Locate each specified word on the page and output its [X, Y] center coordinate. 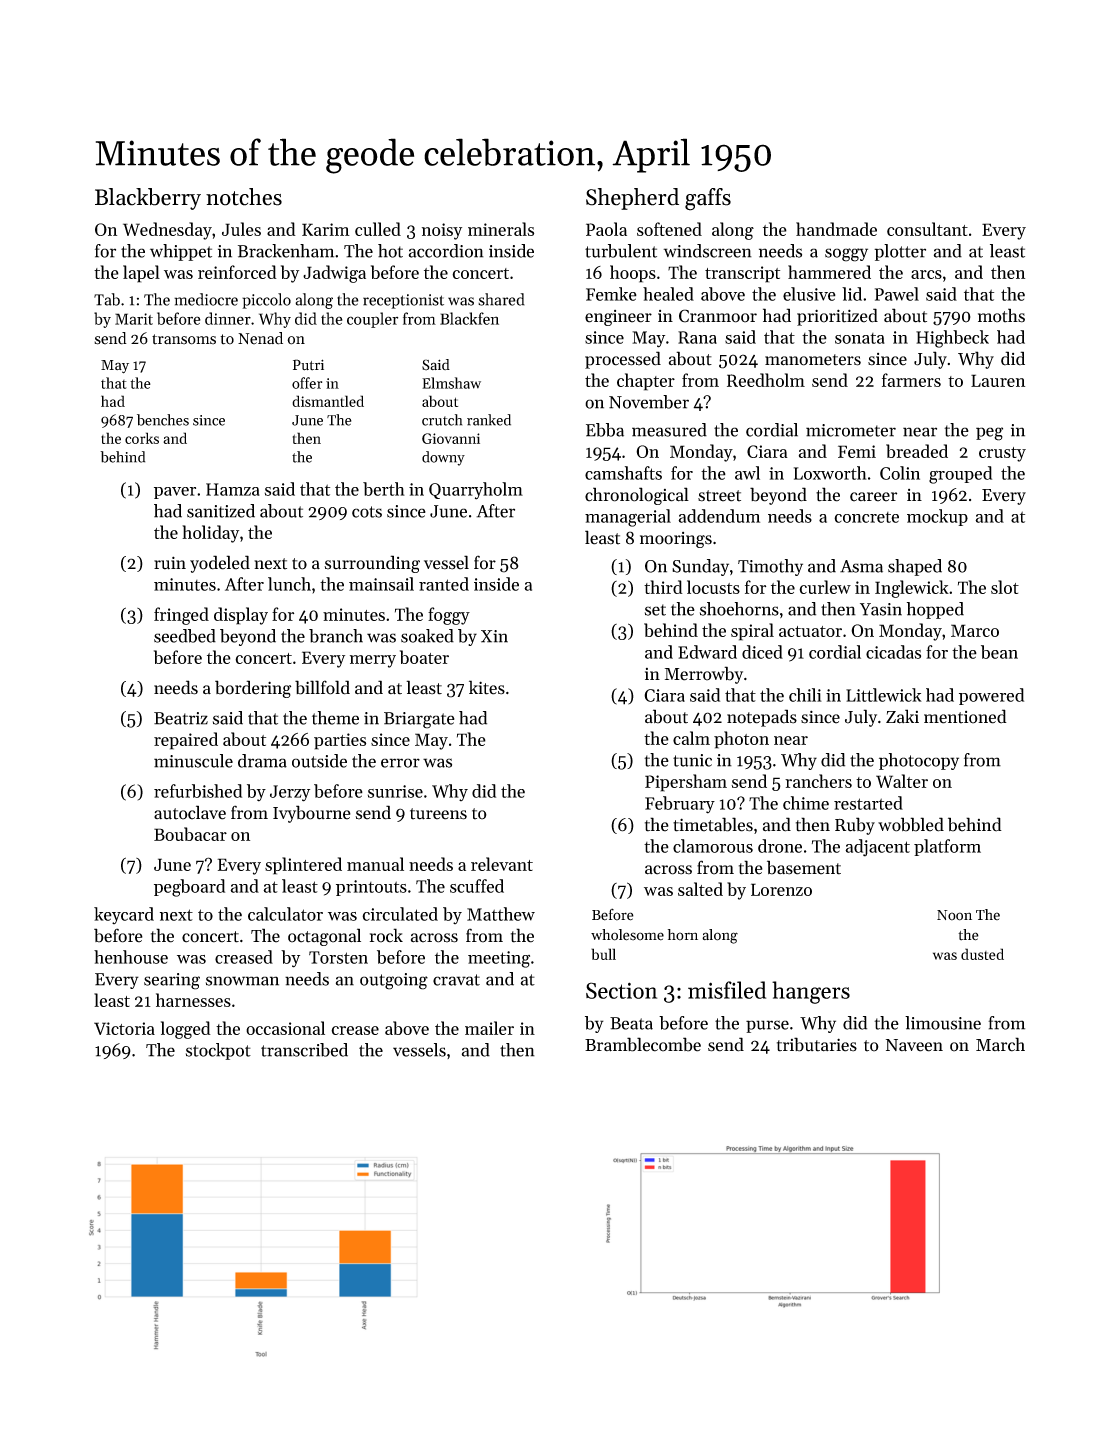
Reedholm [766, 380]
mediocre [206, 299]
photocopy [919, 761]
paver [175, 493]
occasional [285, 1028]
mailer [489, 1028]
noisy [442, 231]
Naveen [914, 1045]
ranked [489, 420]
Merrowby [704, 675]
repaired [186, 741]
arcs [926, 274]
